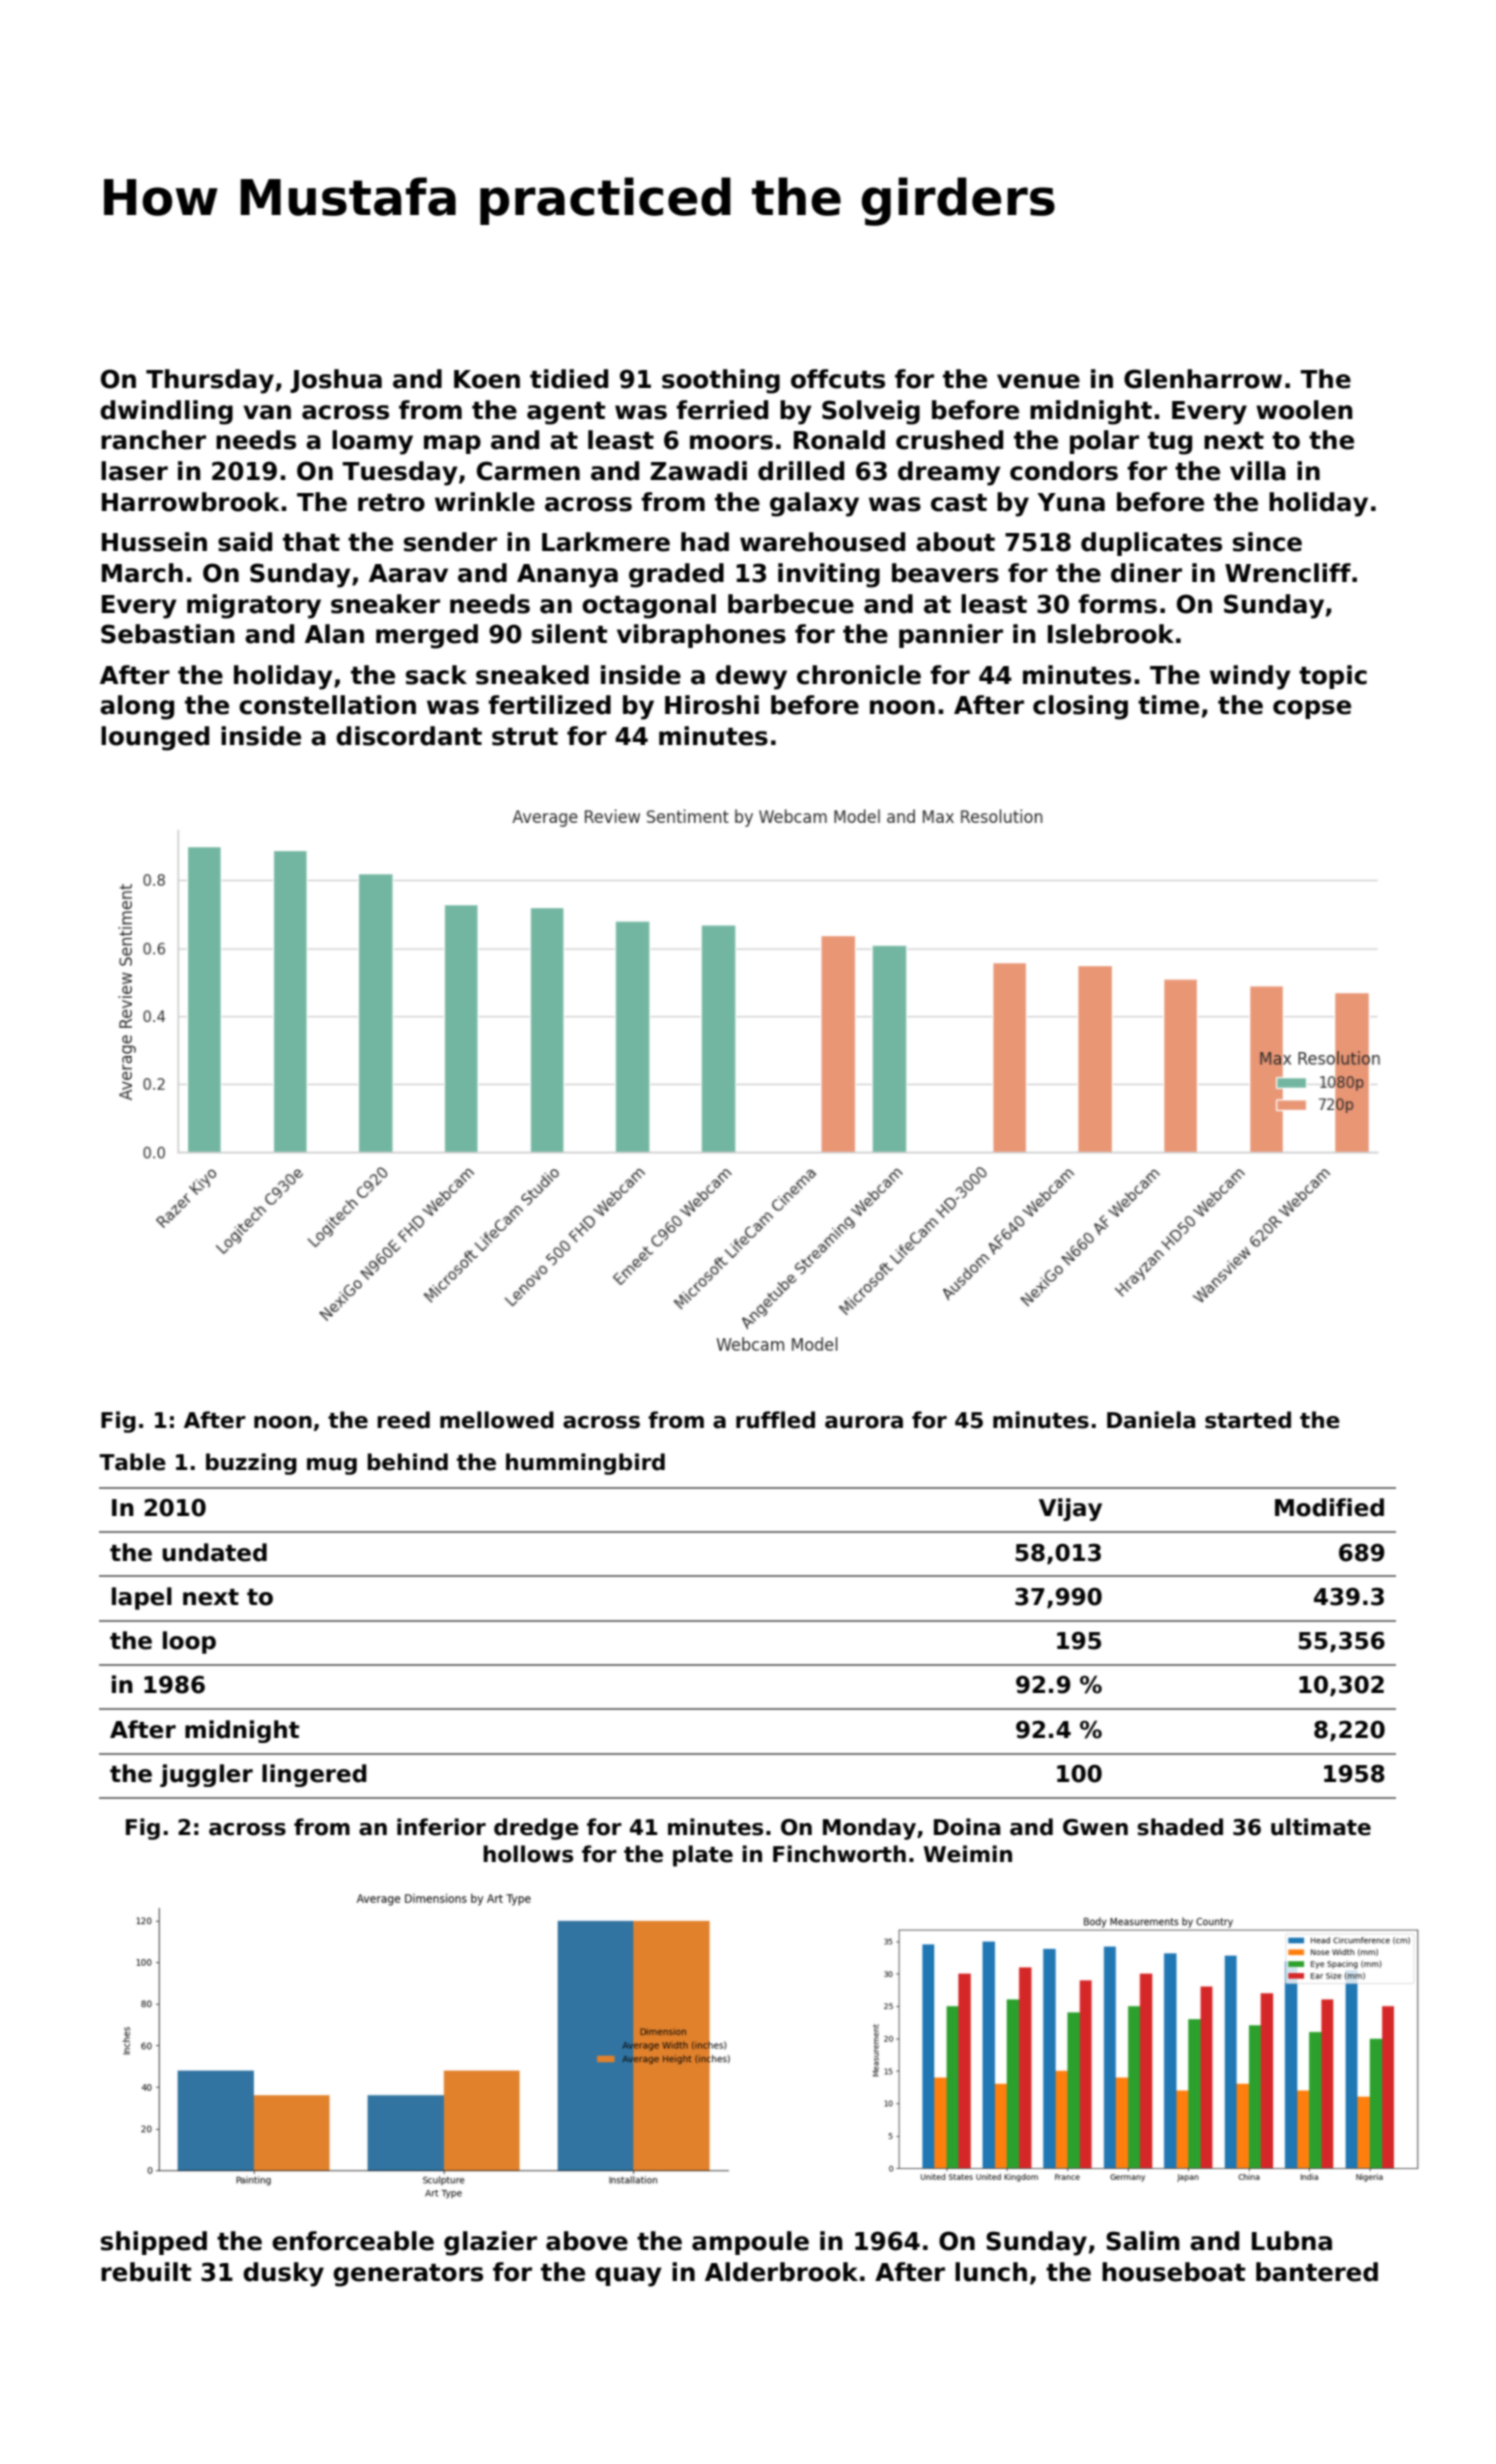  What do you see at coordinates (1170, 443) in the screenshot?
I see `tug` at bounding box center [1170, 443].
